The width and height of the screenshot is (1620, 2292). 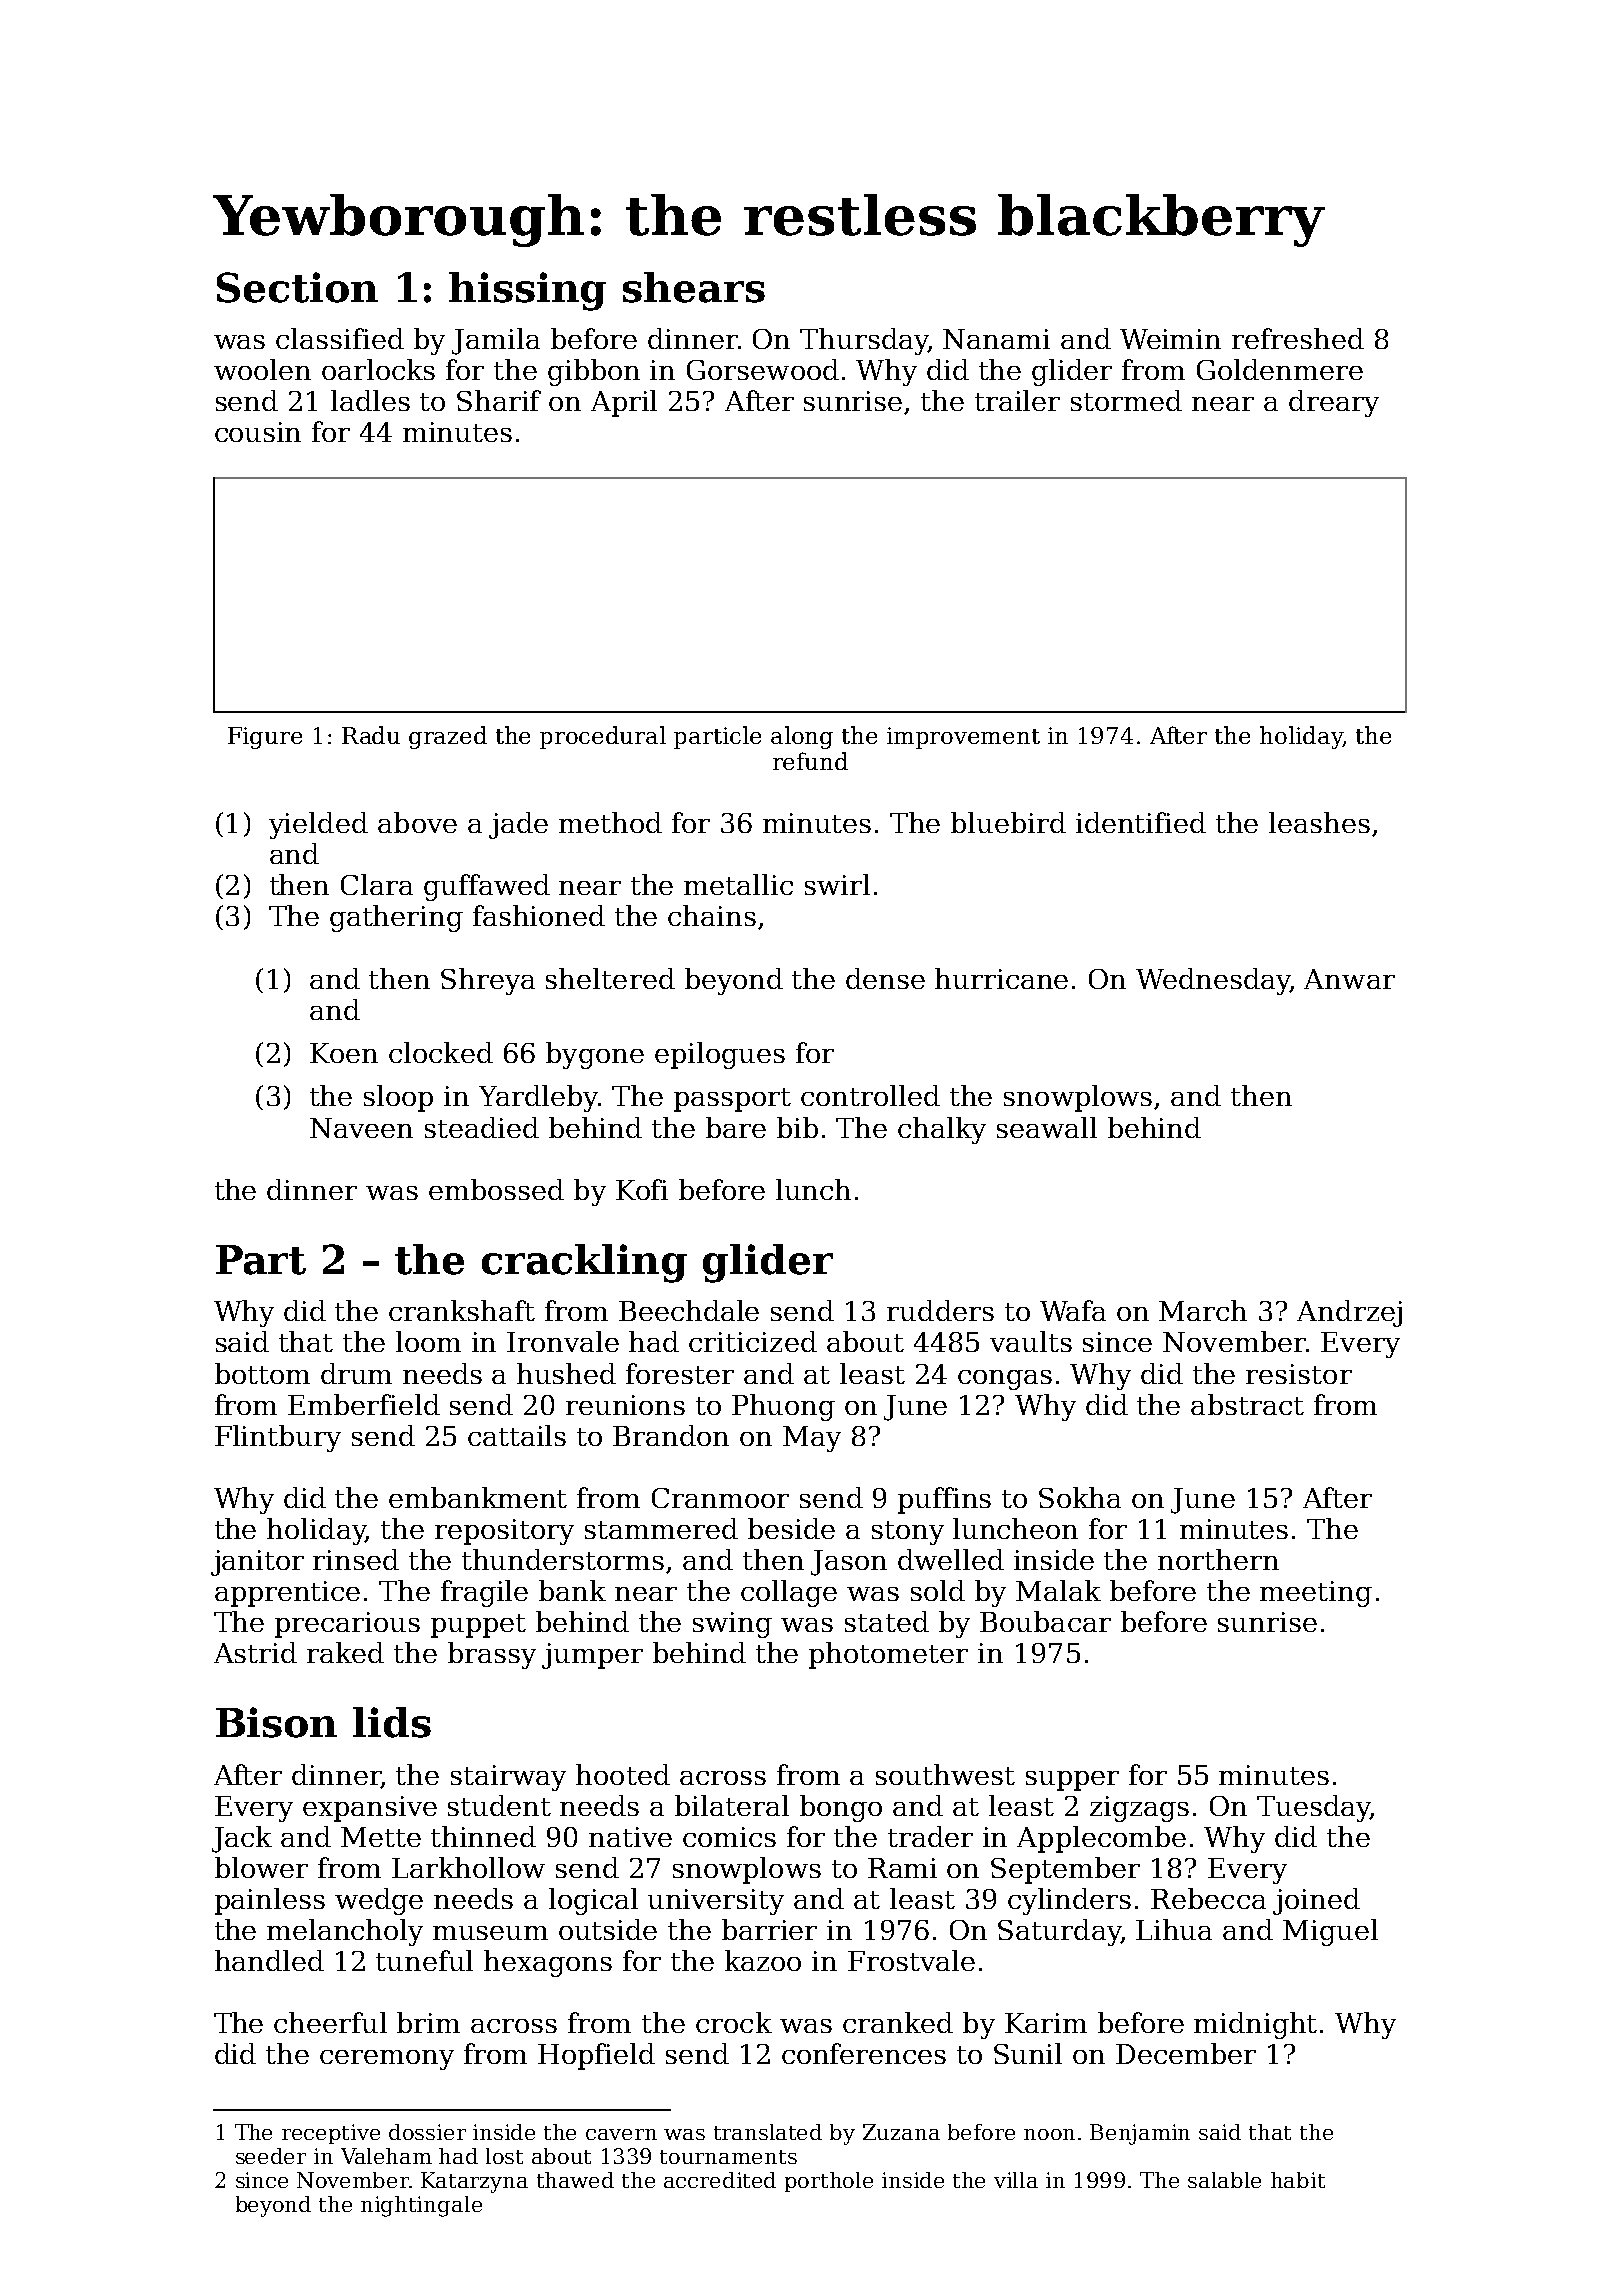 What do you see at coordinates (1001, 978) in the screenshot?
I see `hurricane` at bounding box center [1001, 978].
